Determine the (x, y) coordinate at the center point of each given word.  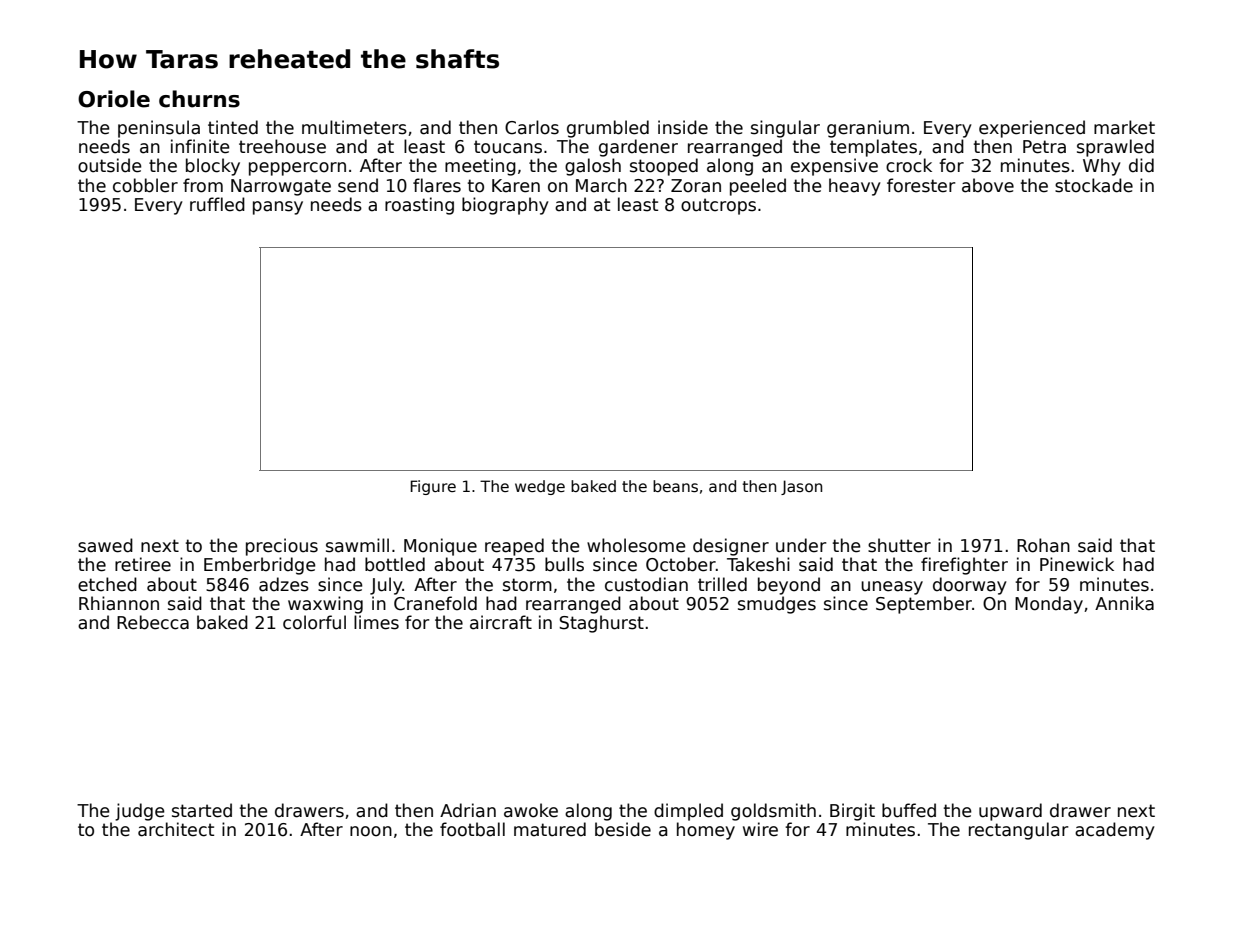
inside (683, 127)
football (472, 829)
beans (675, 486)
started (202, 810)
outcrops (718, 206)
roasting (419, 206)
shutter (899, 545)
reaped (514, 547)
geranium (868, 129)
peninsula (159, 129)
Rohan (1043, 545)
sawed (105, 545)
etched (107, 584)
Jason (801, 487)
